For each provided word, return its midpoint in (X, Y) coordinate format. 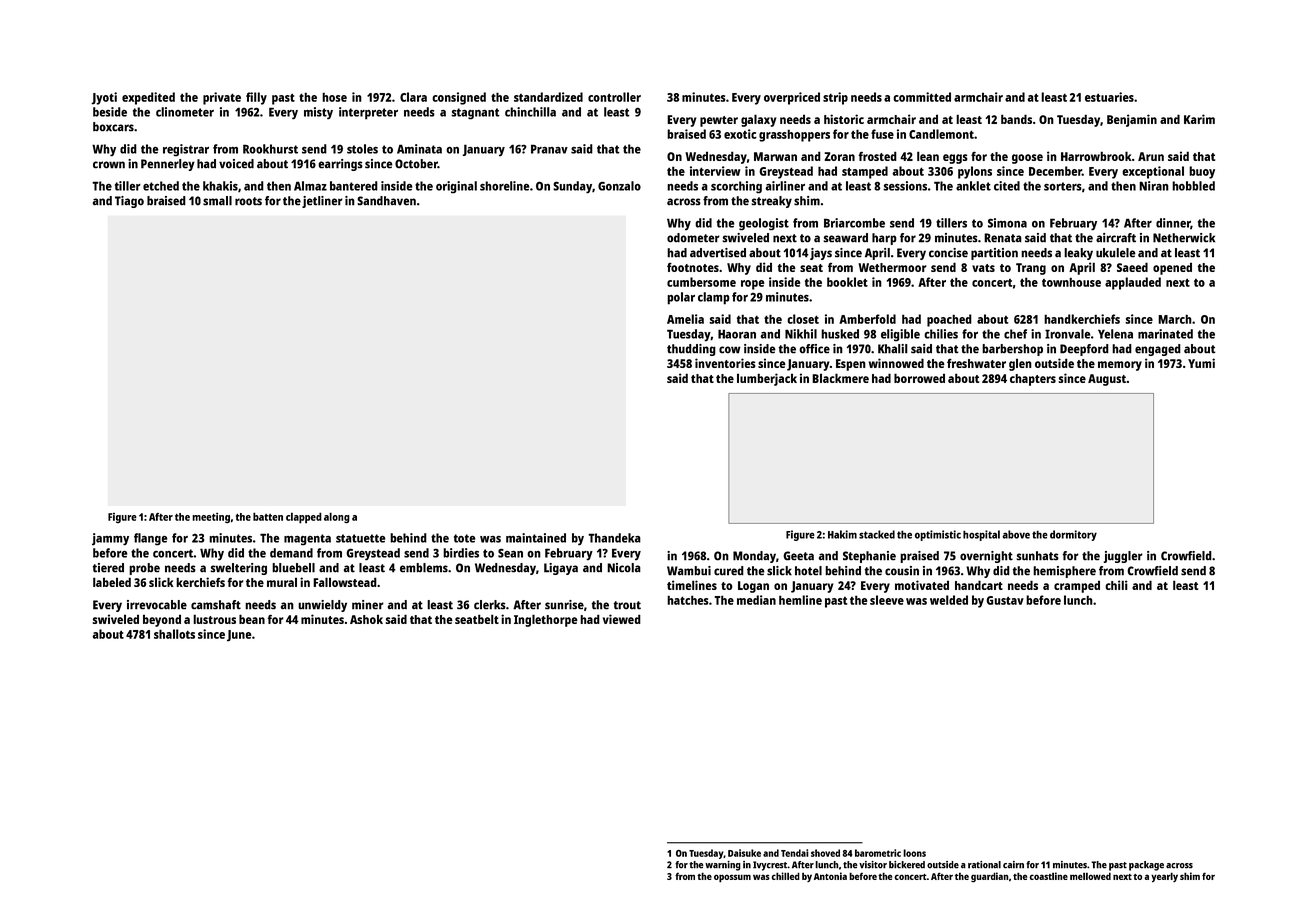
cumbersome (701, 282)
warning (723, 866)
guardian (989, 877)
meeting (211, 518)
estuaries (1109, 97)
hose (334, 97)
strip (835, 98)
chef (1015, 334)
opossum (732, 878)
